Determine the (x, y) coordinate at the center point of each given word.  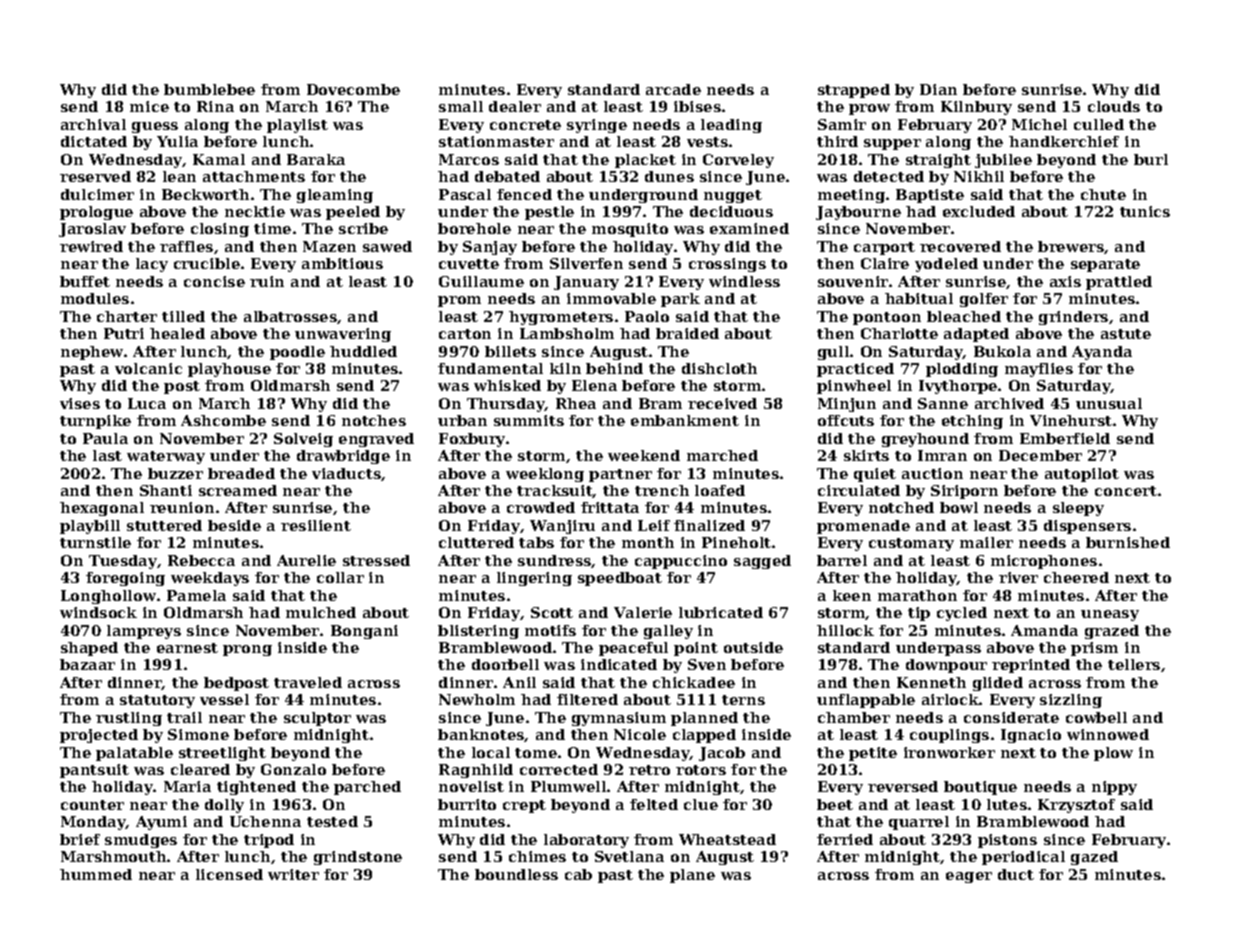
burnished (1128, 542)
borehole (474, 228)
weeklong (545, 475)
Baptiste (930, 196)
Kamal (219, 159)
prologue (96, 213)
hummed (96, 874)
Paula (105, 438)
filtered (587, 699)
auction (932, 473)
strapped (854, 91)
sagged (762, 562)
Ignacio (1031, 736)
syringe (597, 126)
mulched (321, 612)
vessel (224, 699)
